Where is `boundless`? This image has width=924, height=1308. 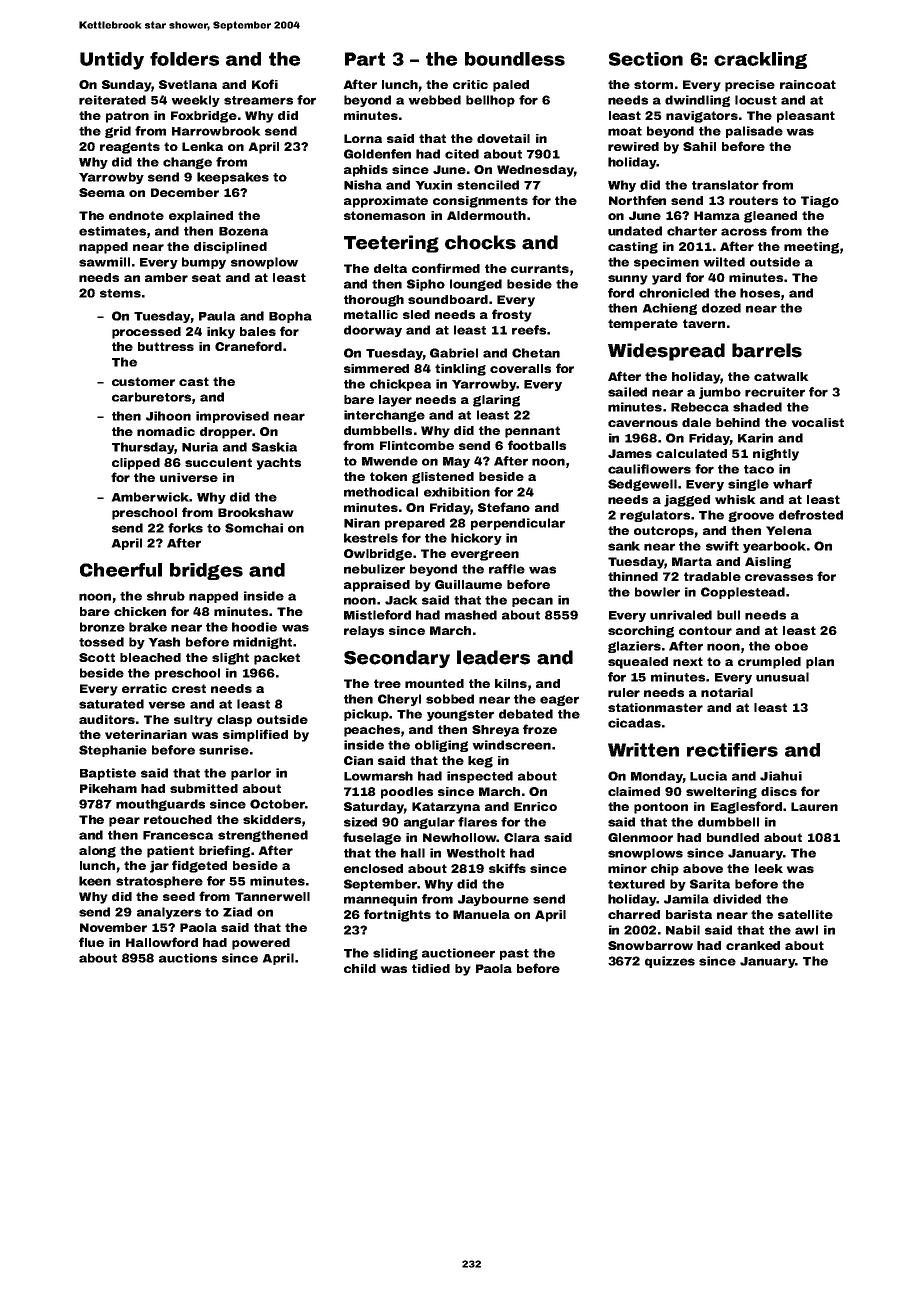
boundless is located at coordinates (515, 59).
